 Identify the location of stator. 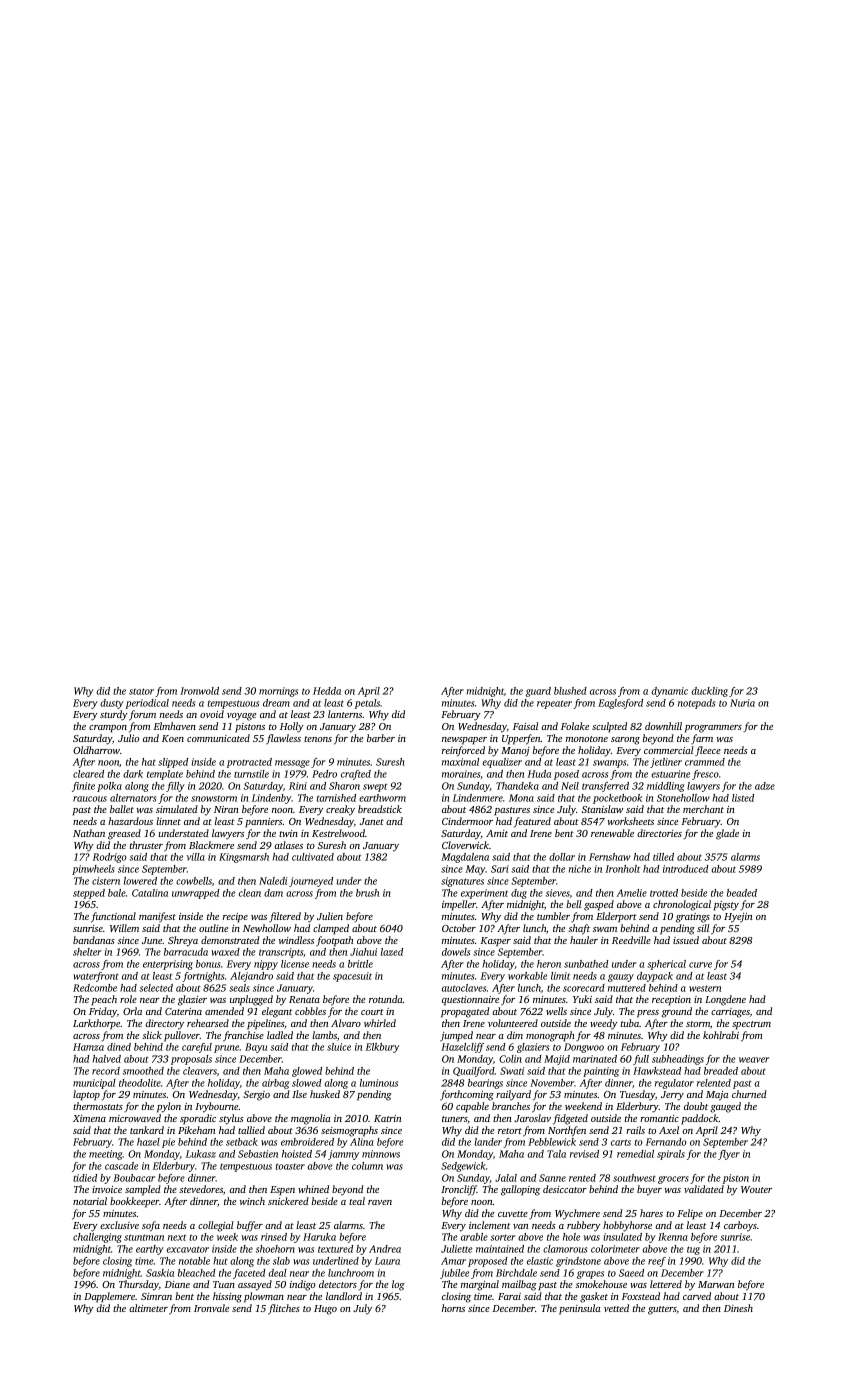
(141, 691).
